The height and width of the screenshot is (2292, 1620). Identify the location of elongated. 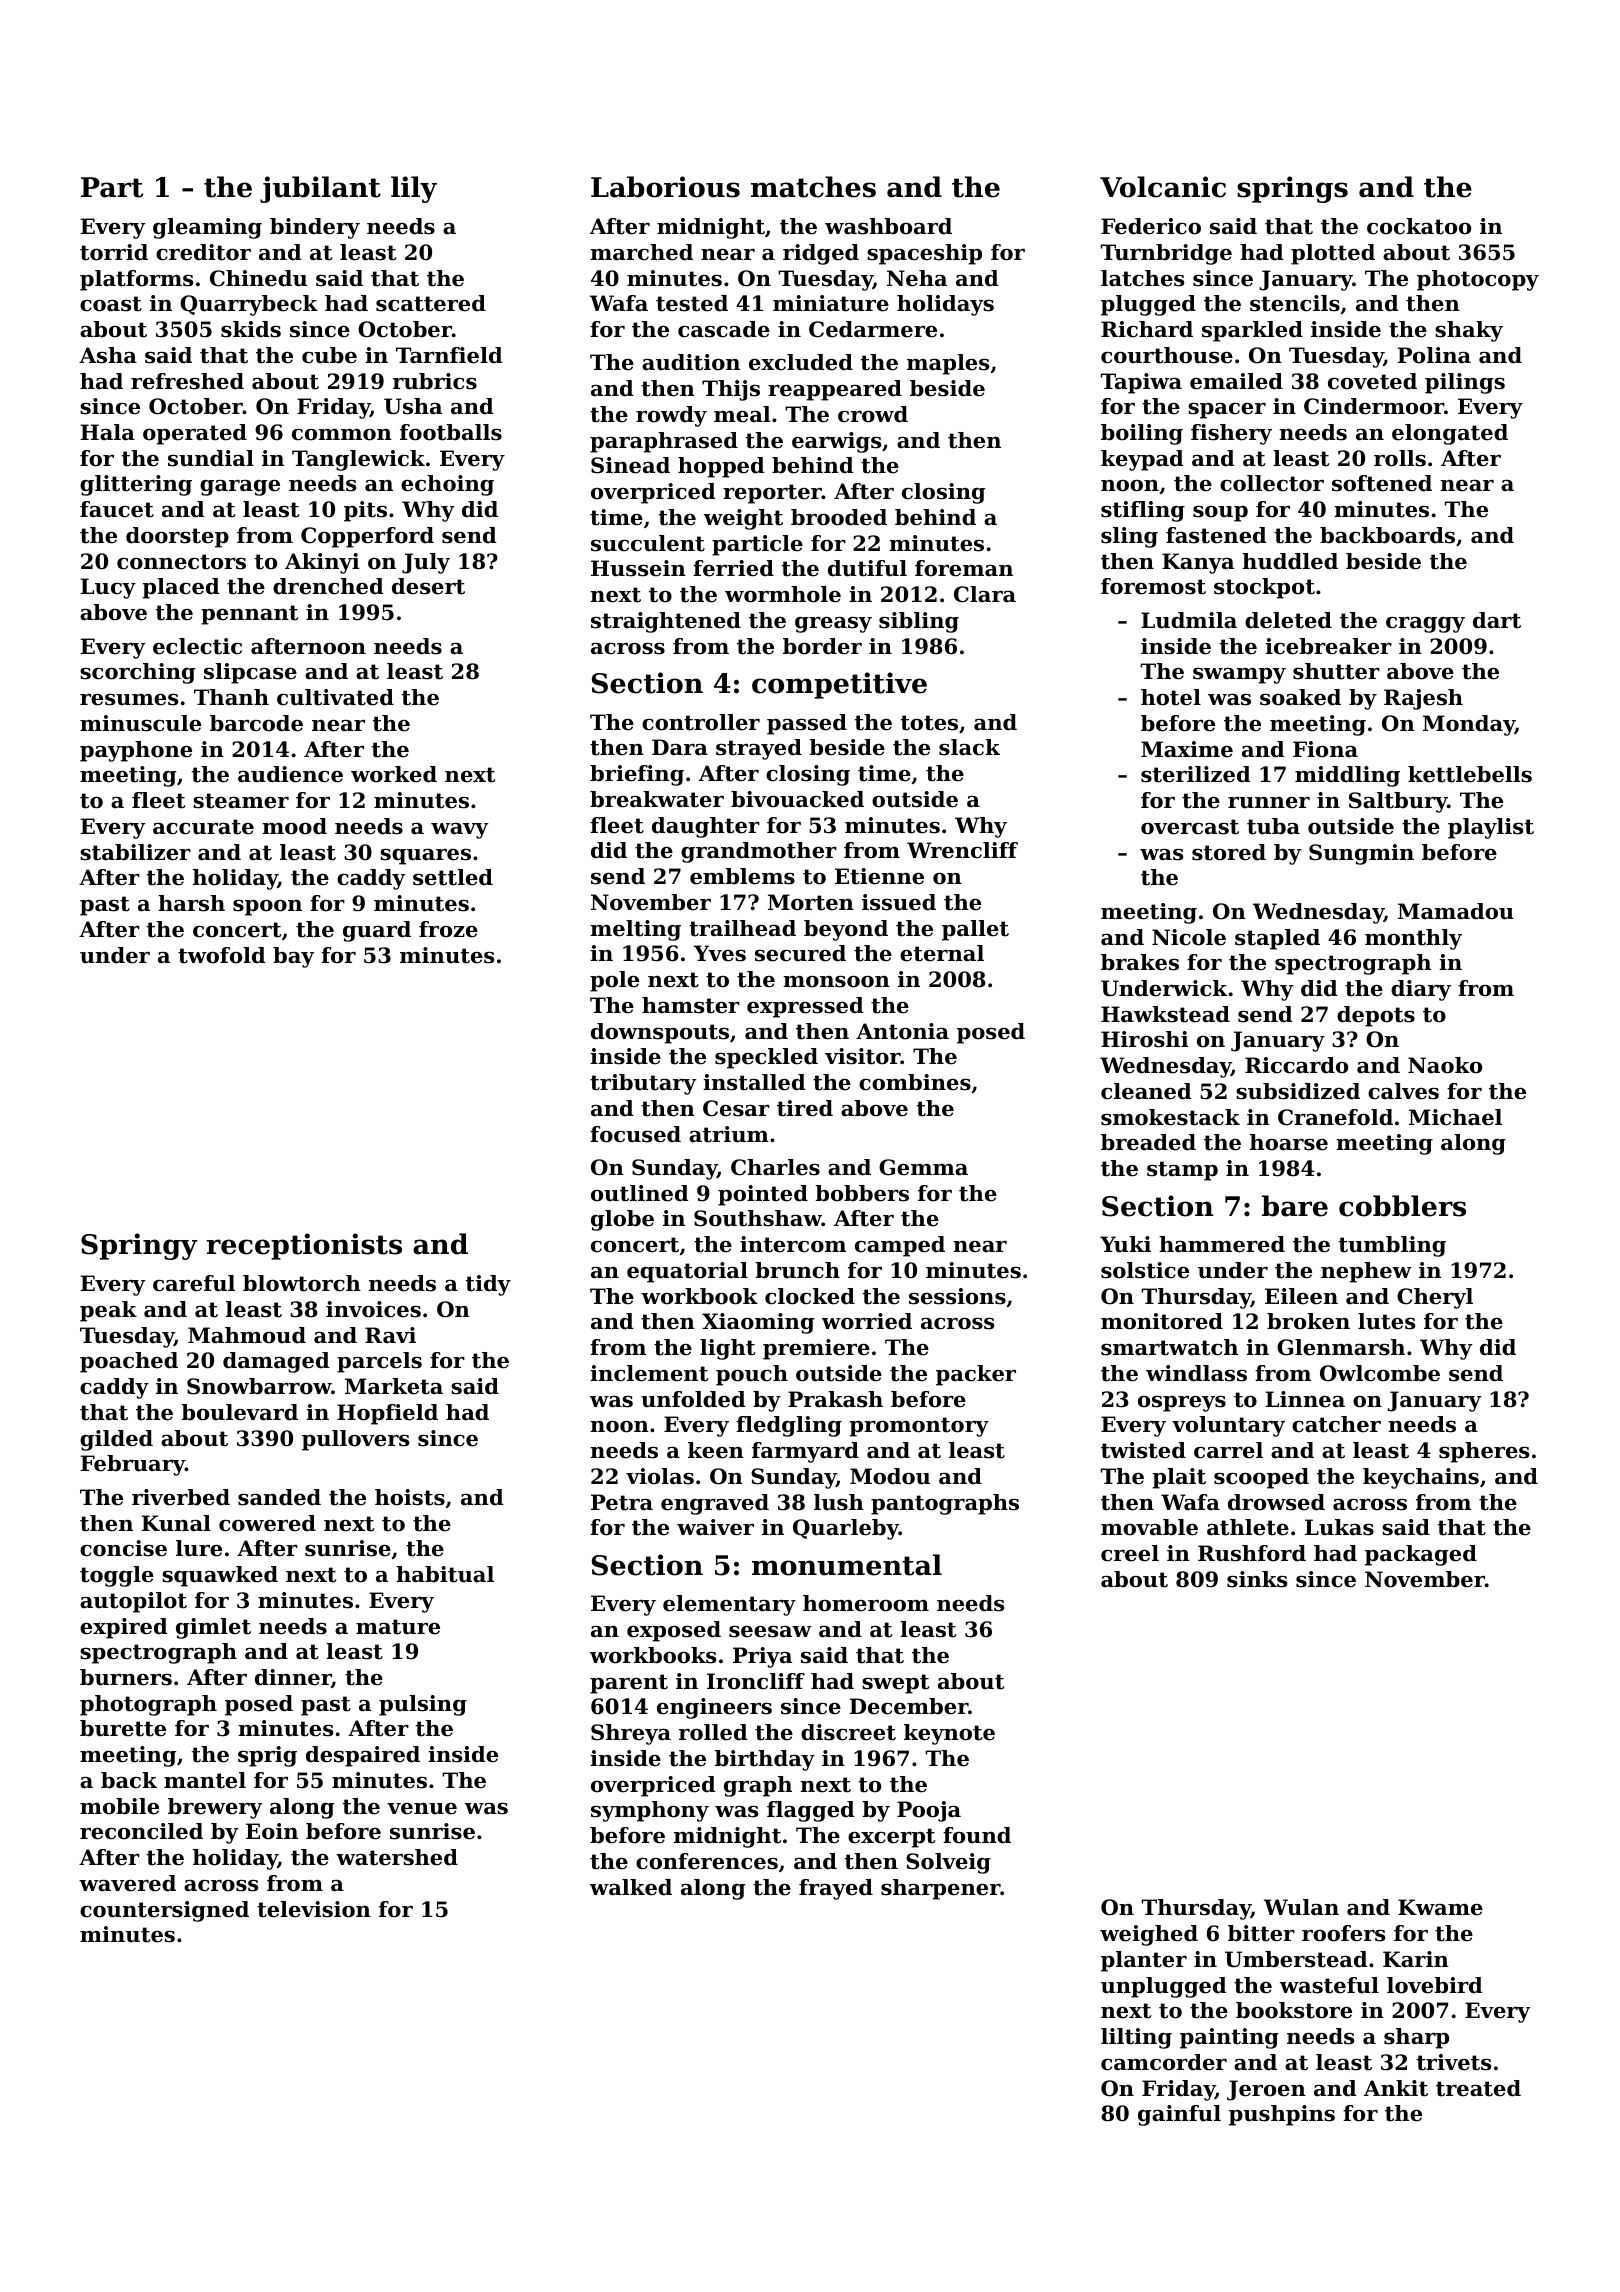
(1450, 434).
